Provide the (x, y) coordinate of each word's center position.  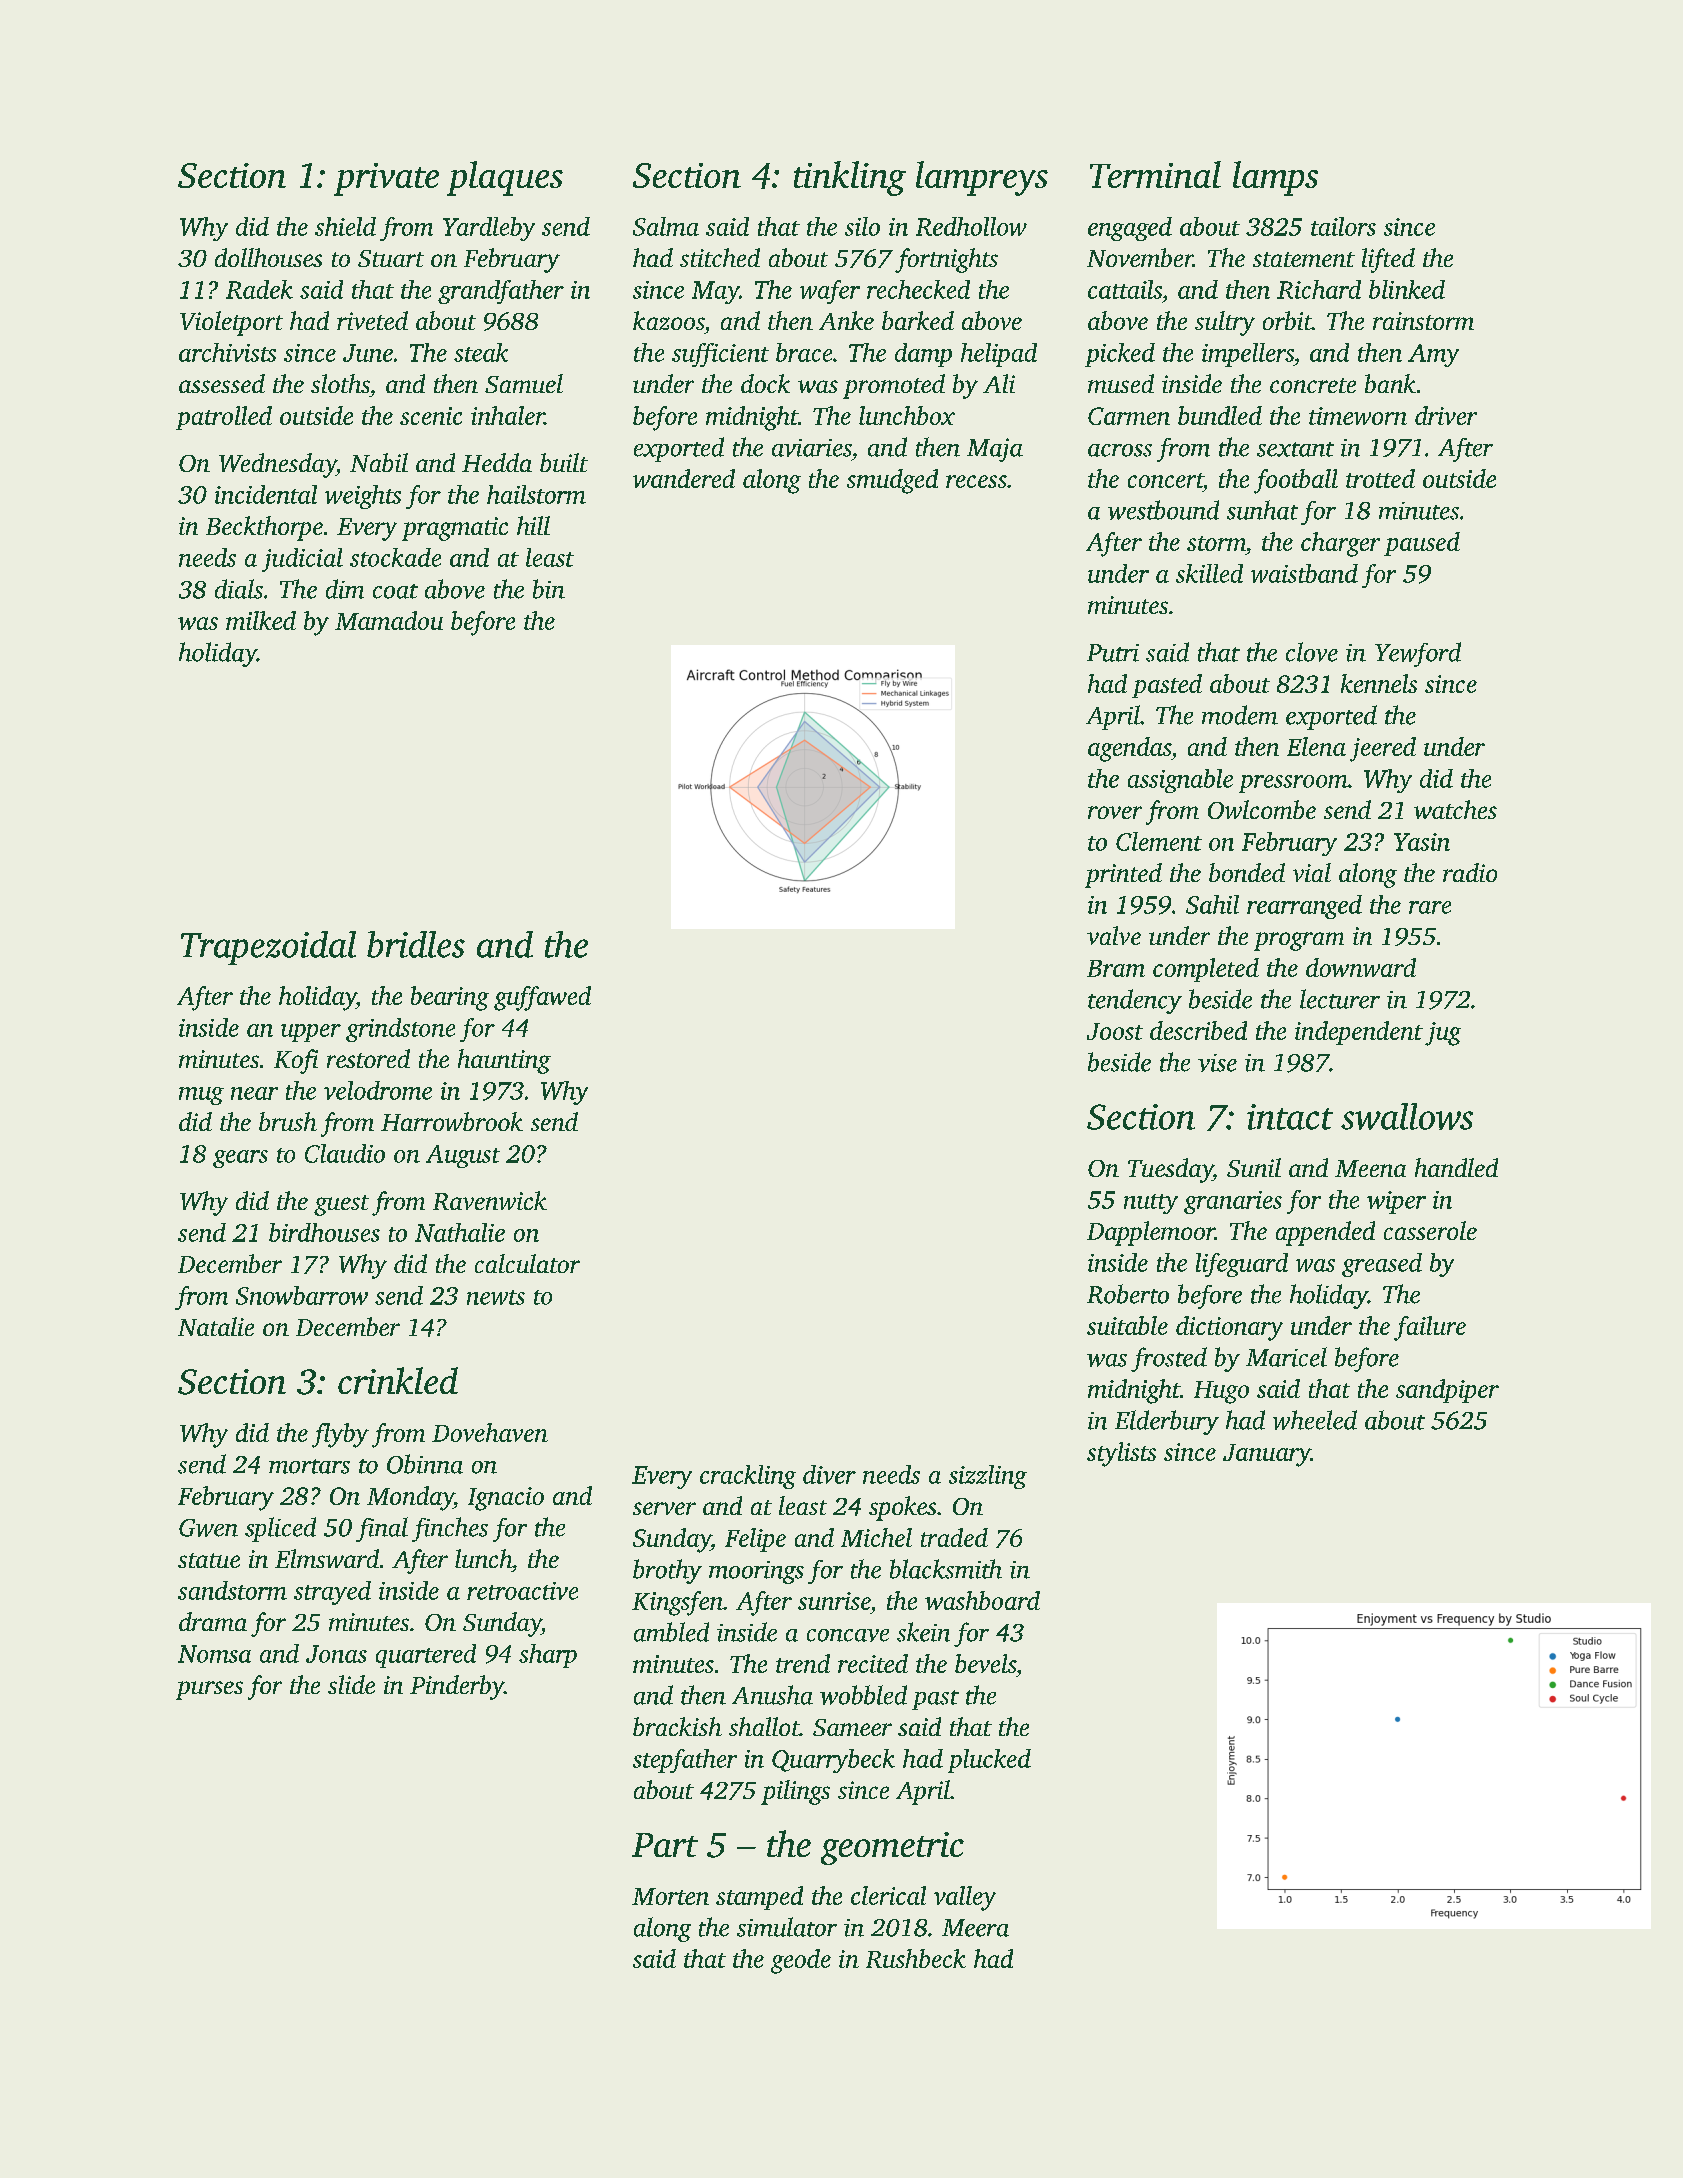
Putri (1113, 653)
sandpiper (1447, 1391)
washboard (982, 1600)
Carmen (1129, 416)
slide (351, 1684)
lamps (1275, 178)
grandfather (501, 292)
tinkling (850, 178)
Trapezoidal (268, 948)
